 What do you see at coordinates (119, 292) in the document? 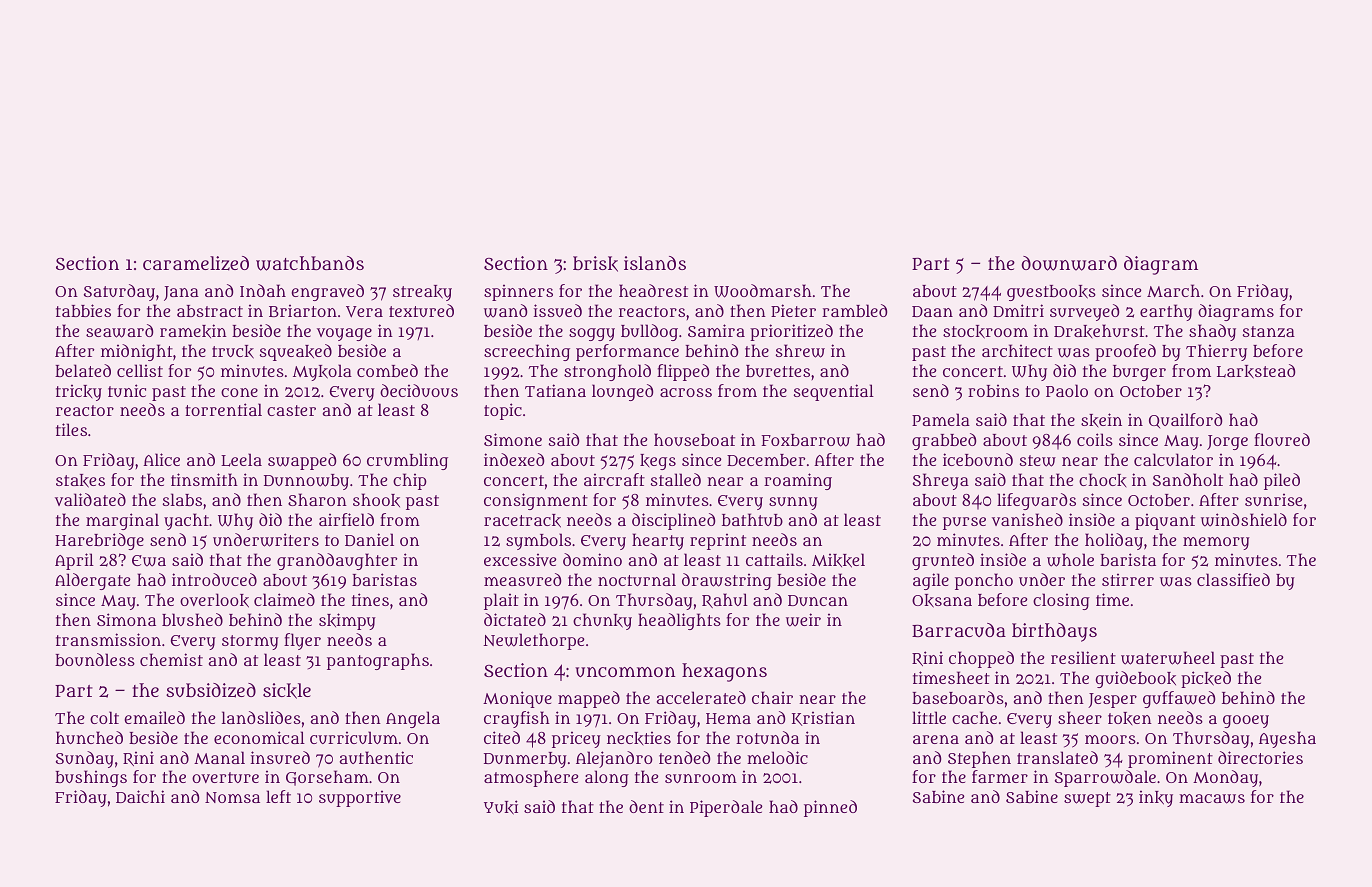
I see `Saturday` at bounding box center [119, 292].
